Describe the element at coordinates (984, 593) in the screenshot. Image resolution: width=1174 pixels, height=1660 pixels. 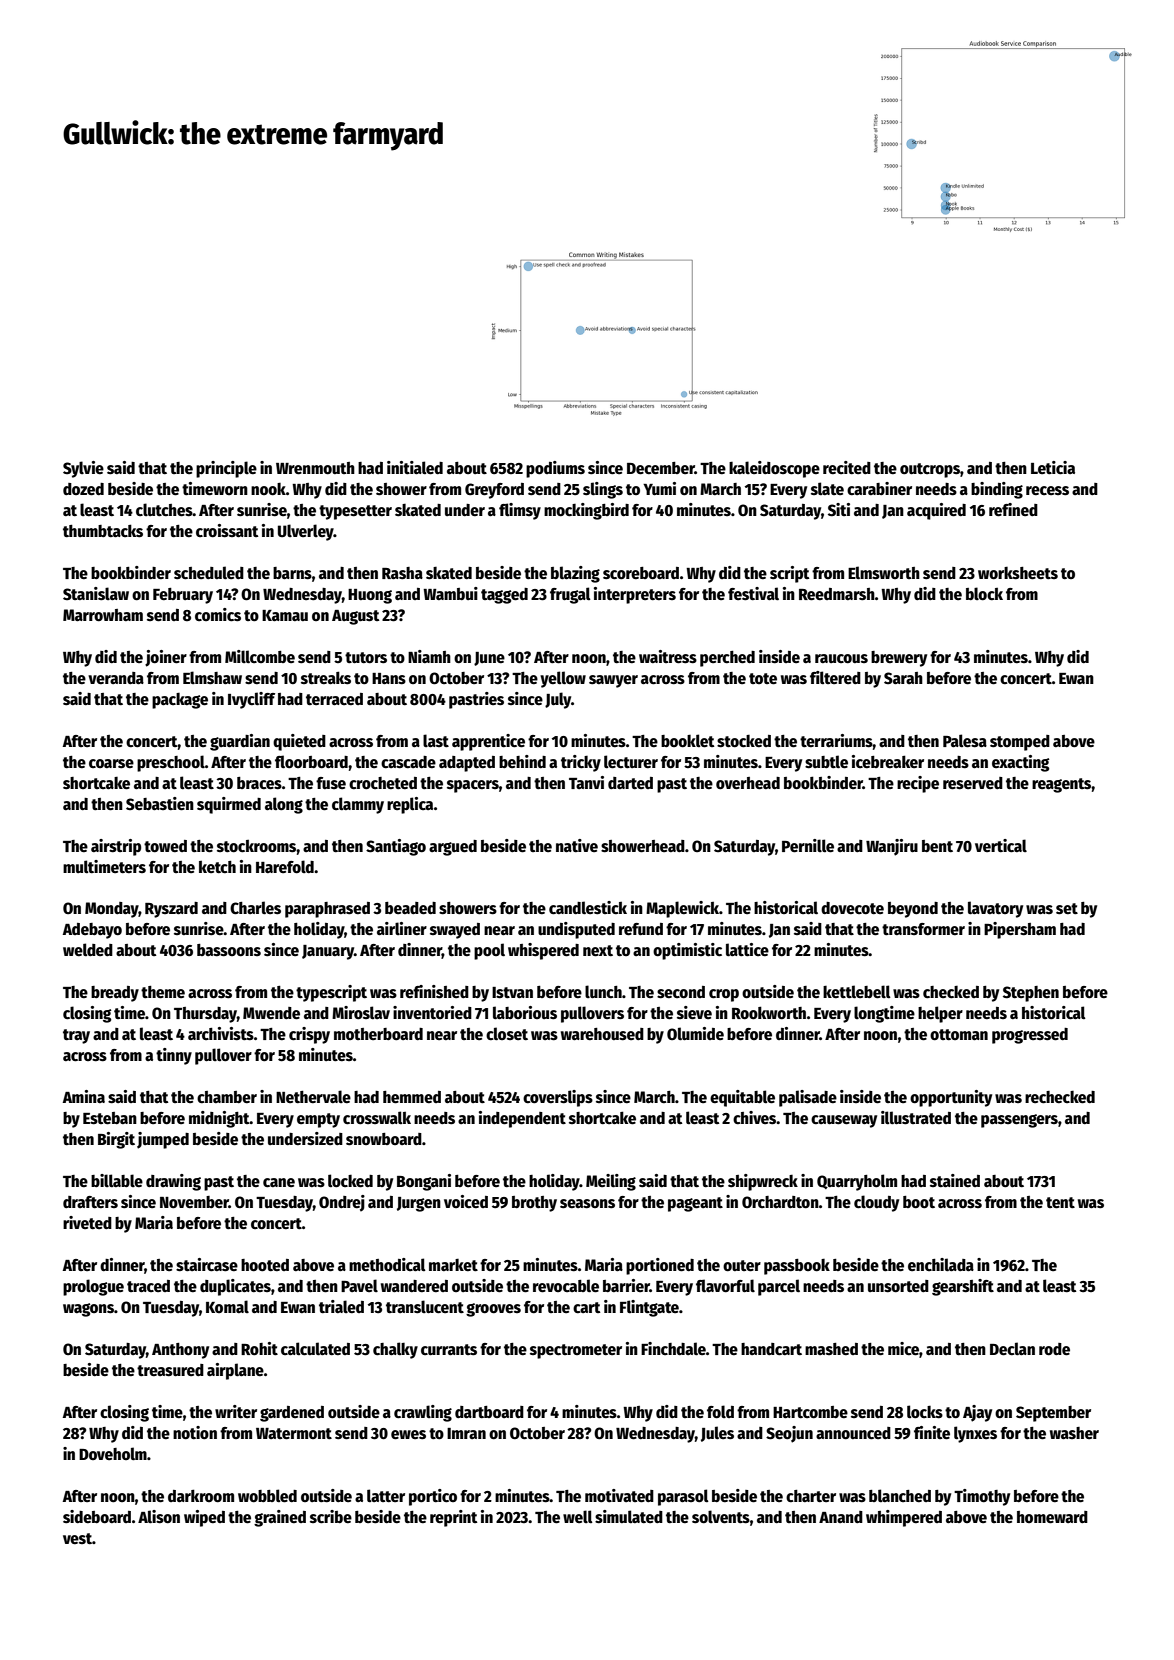
I see `block` at that location.
